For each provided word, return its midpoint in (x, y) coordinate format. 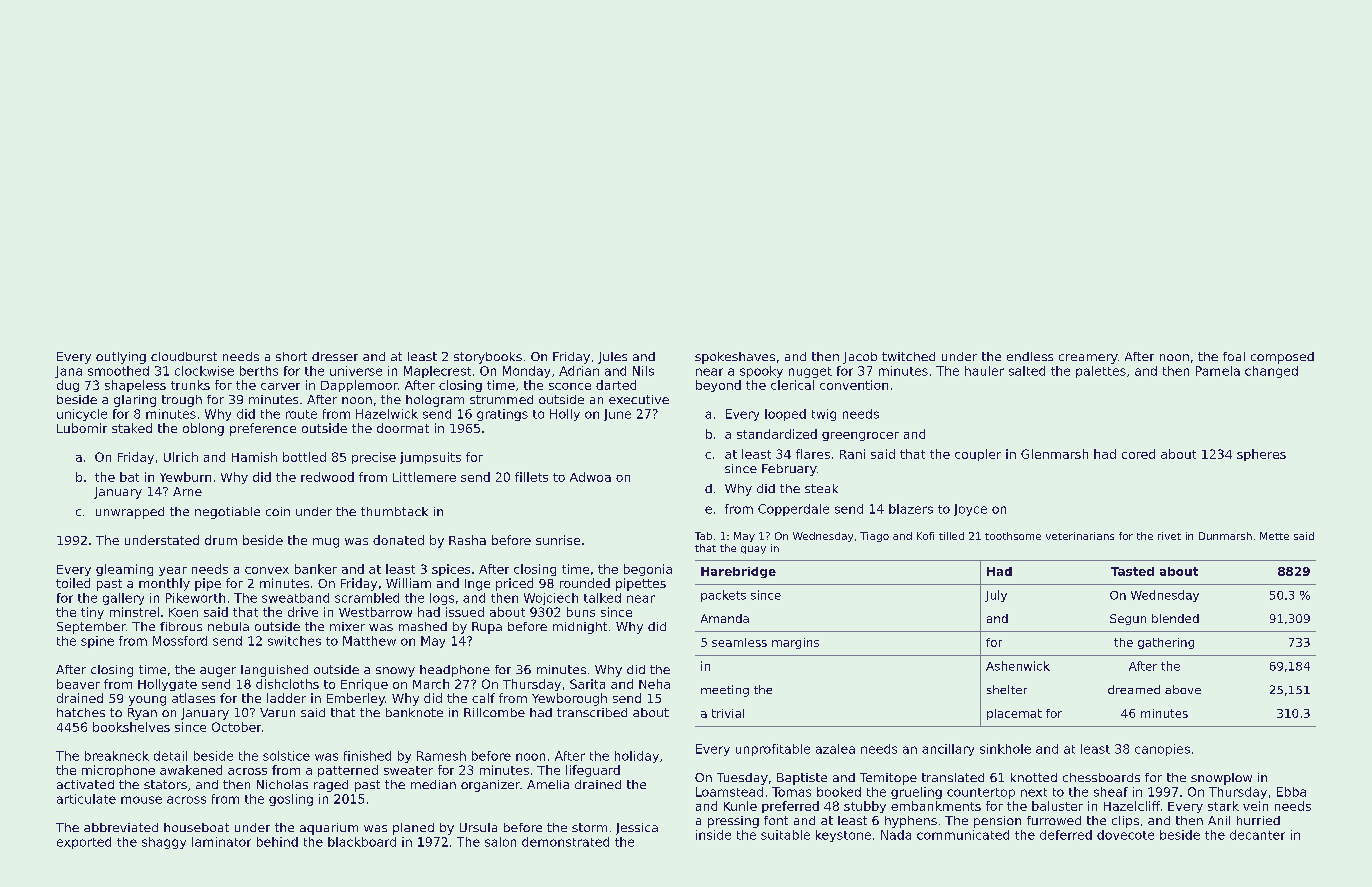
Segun (1128, 619)
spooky (761, 372)
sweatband (295, 598)
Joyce (970, 510)
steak (821, 488)
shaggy (164, 843)
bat (129, 477)
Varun (277, 712)
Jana (68, 372)
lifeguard (593, 771)
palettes (1101, 372)
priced (514, 584)
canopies (1162, 750)
